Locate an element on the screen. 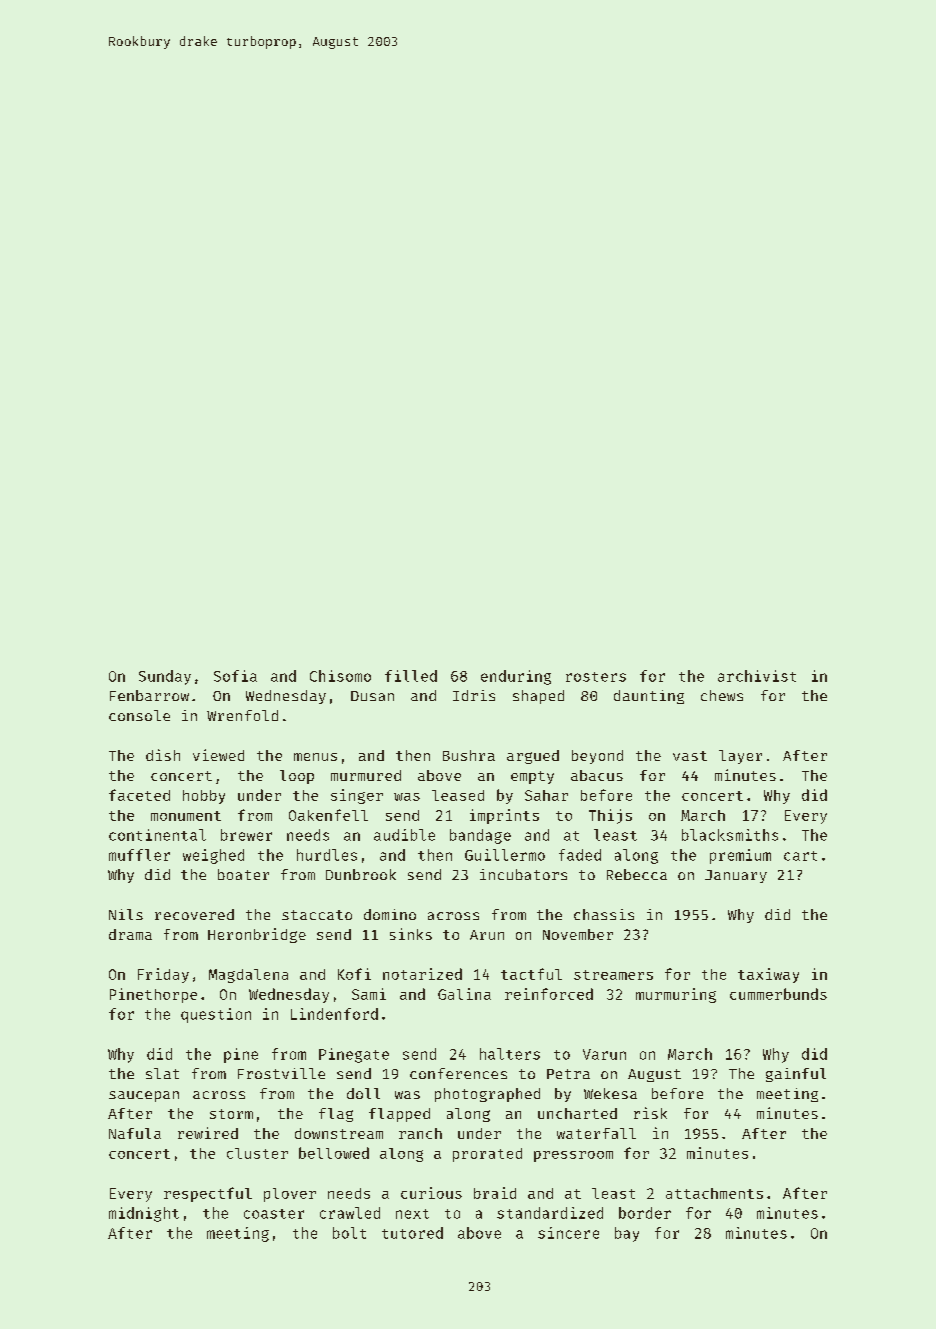 The width and height of the screenshot is (936, 1329). Heronbridge is located at coordinates (257, 935).
